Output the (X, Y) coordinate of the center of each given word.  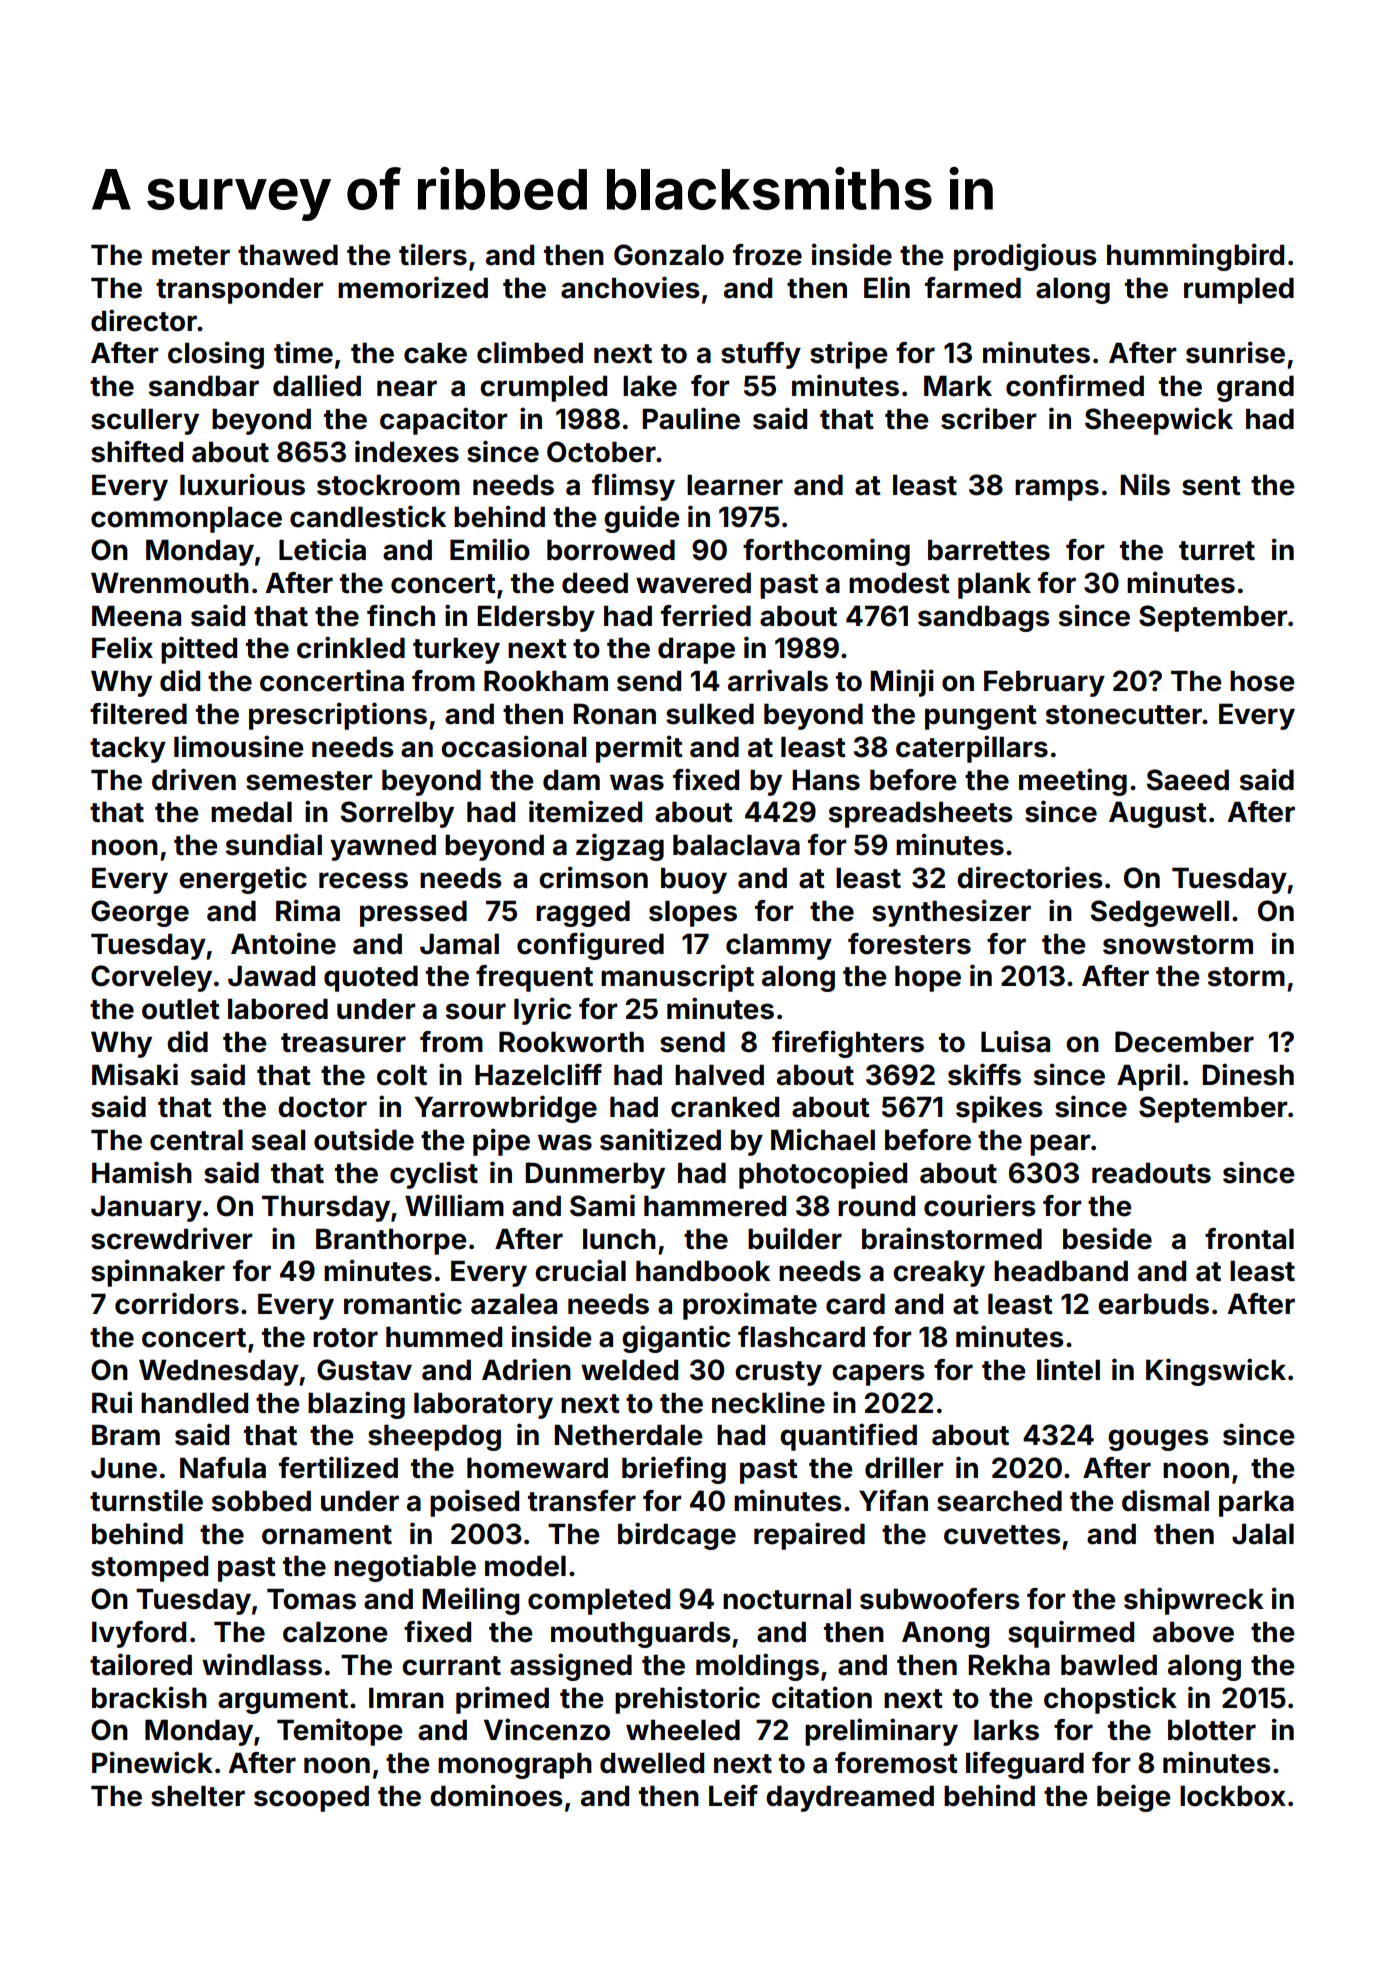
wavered (693, 583)
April (1148, 1077)
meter (191, 256)
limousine (239, 746)
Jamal (459, 944)
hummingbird (1195, 257)
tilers (433, 254)
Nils (1145, 484)
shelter (198, 1796)
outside (364, 1139)
